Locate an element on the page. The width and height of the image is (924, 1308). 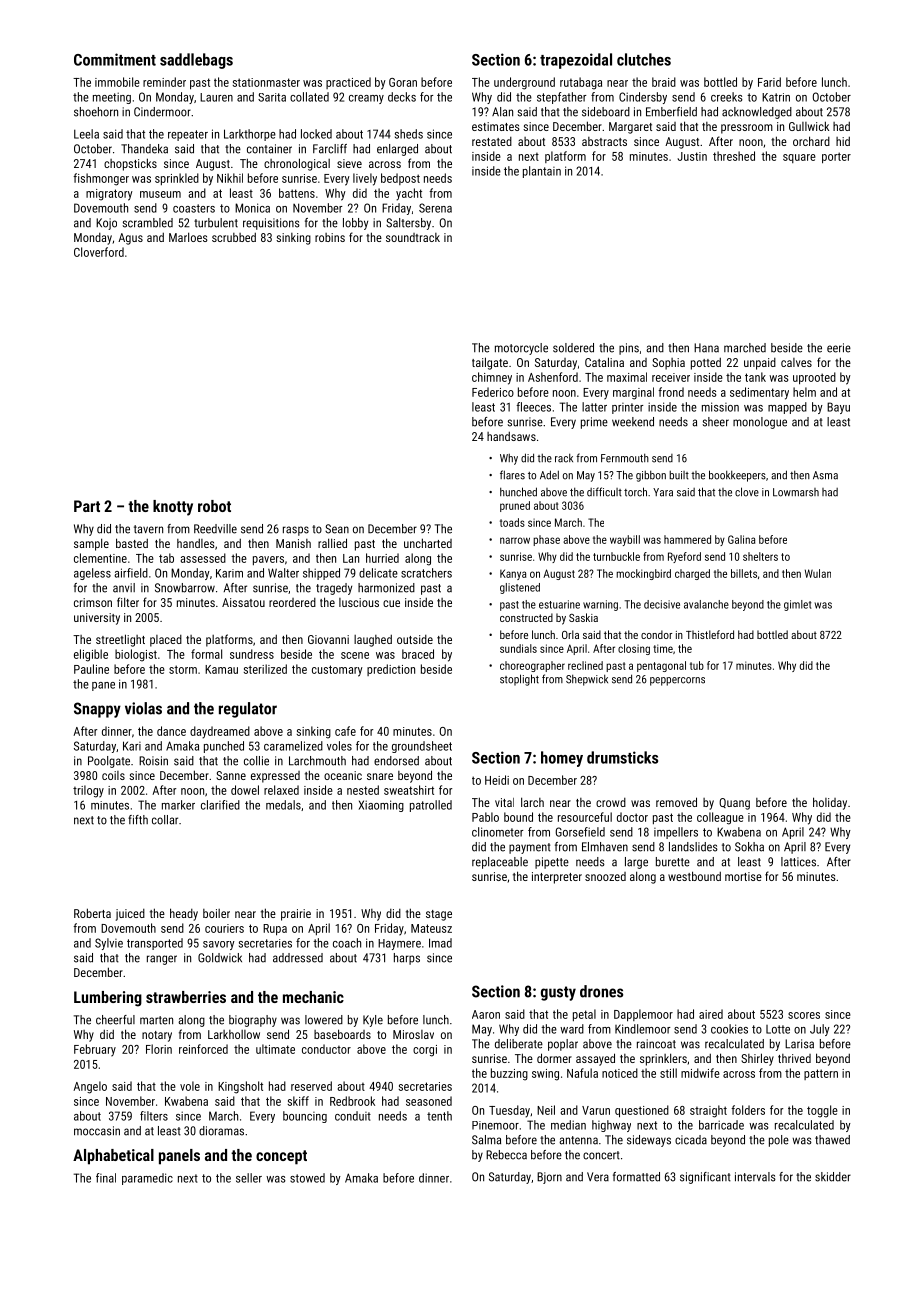
practiced is located at coordinates (348, 83).
